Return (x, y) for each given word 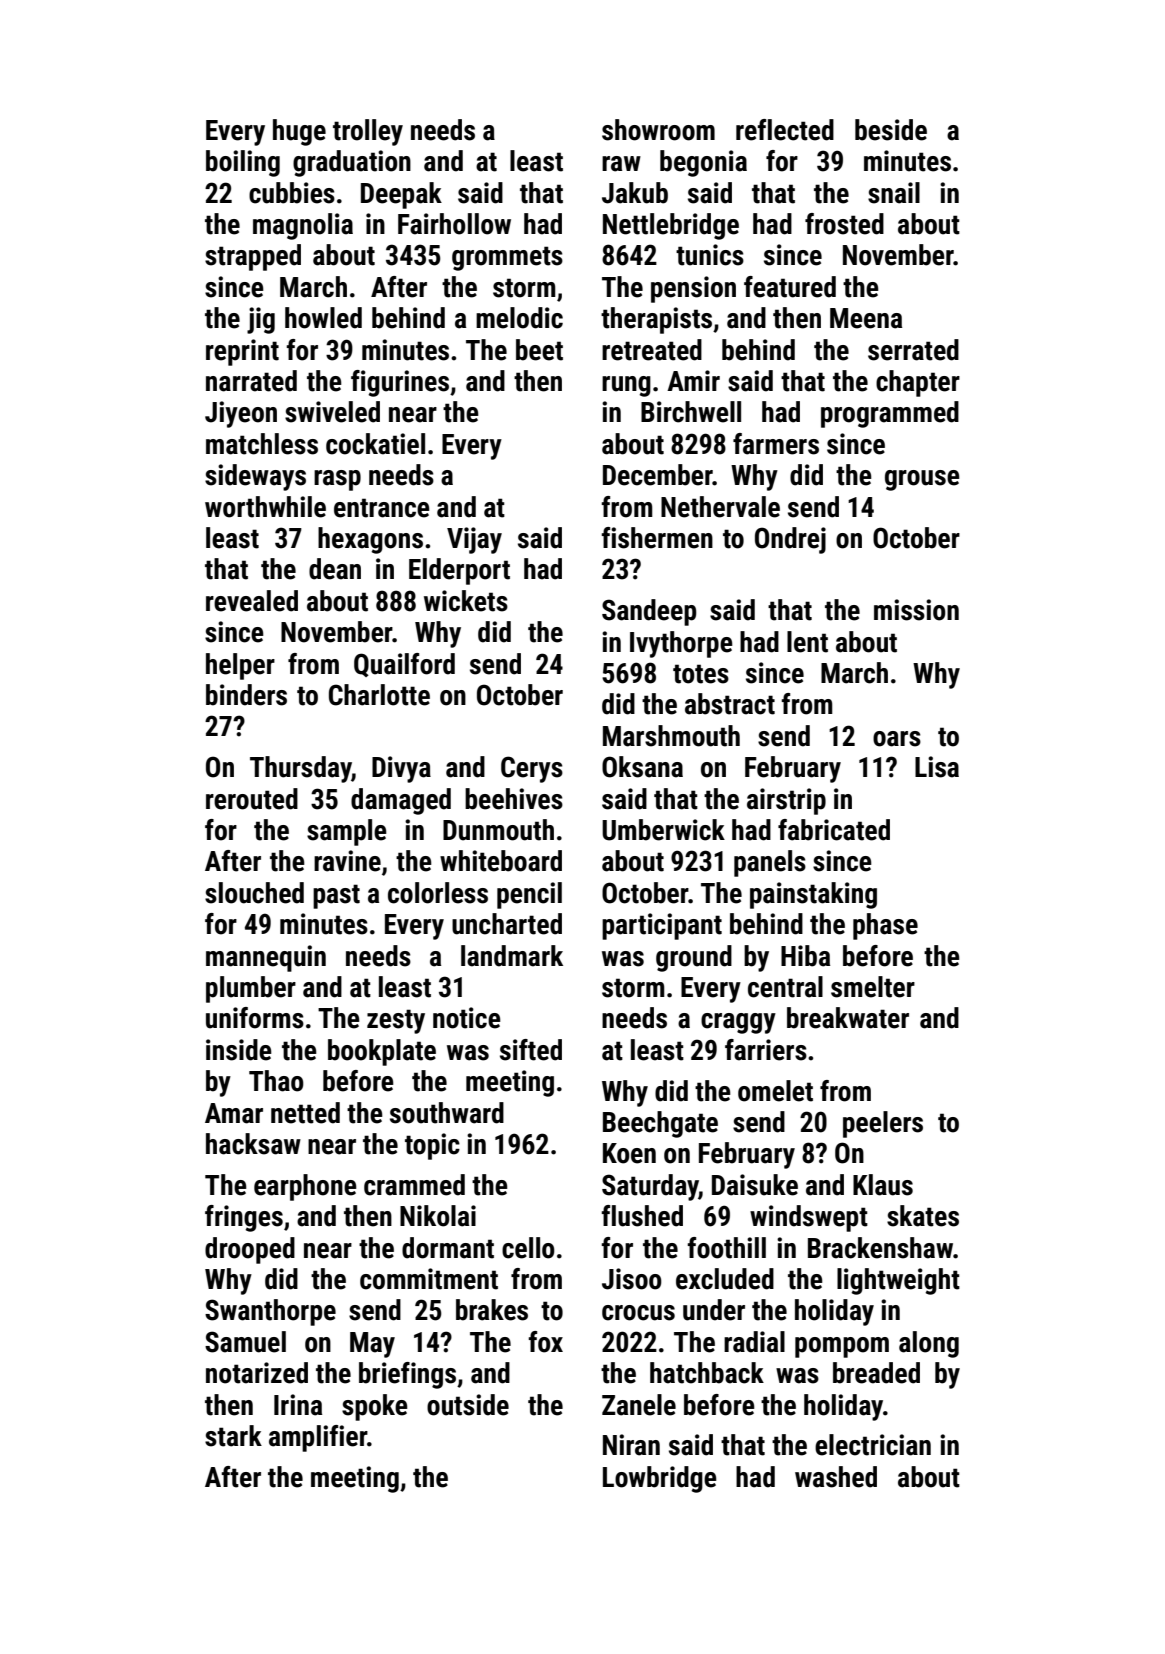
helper (240, 666)
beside (891, 130)
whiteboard (501, 861)
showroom (658, 130)
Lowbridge (660, 1479)
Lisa (937, 767)
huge (299, 132)
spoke (375, 1407)
